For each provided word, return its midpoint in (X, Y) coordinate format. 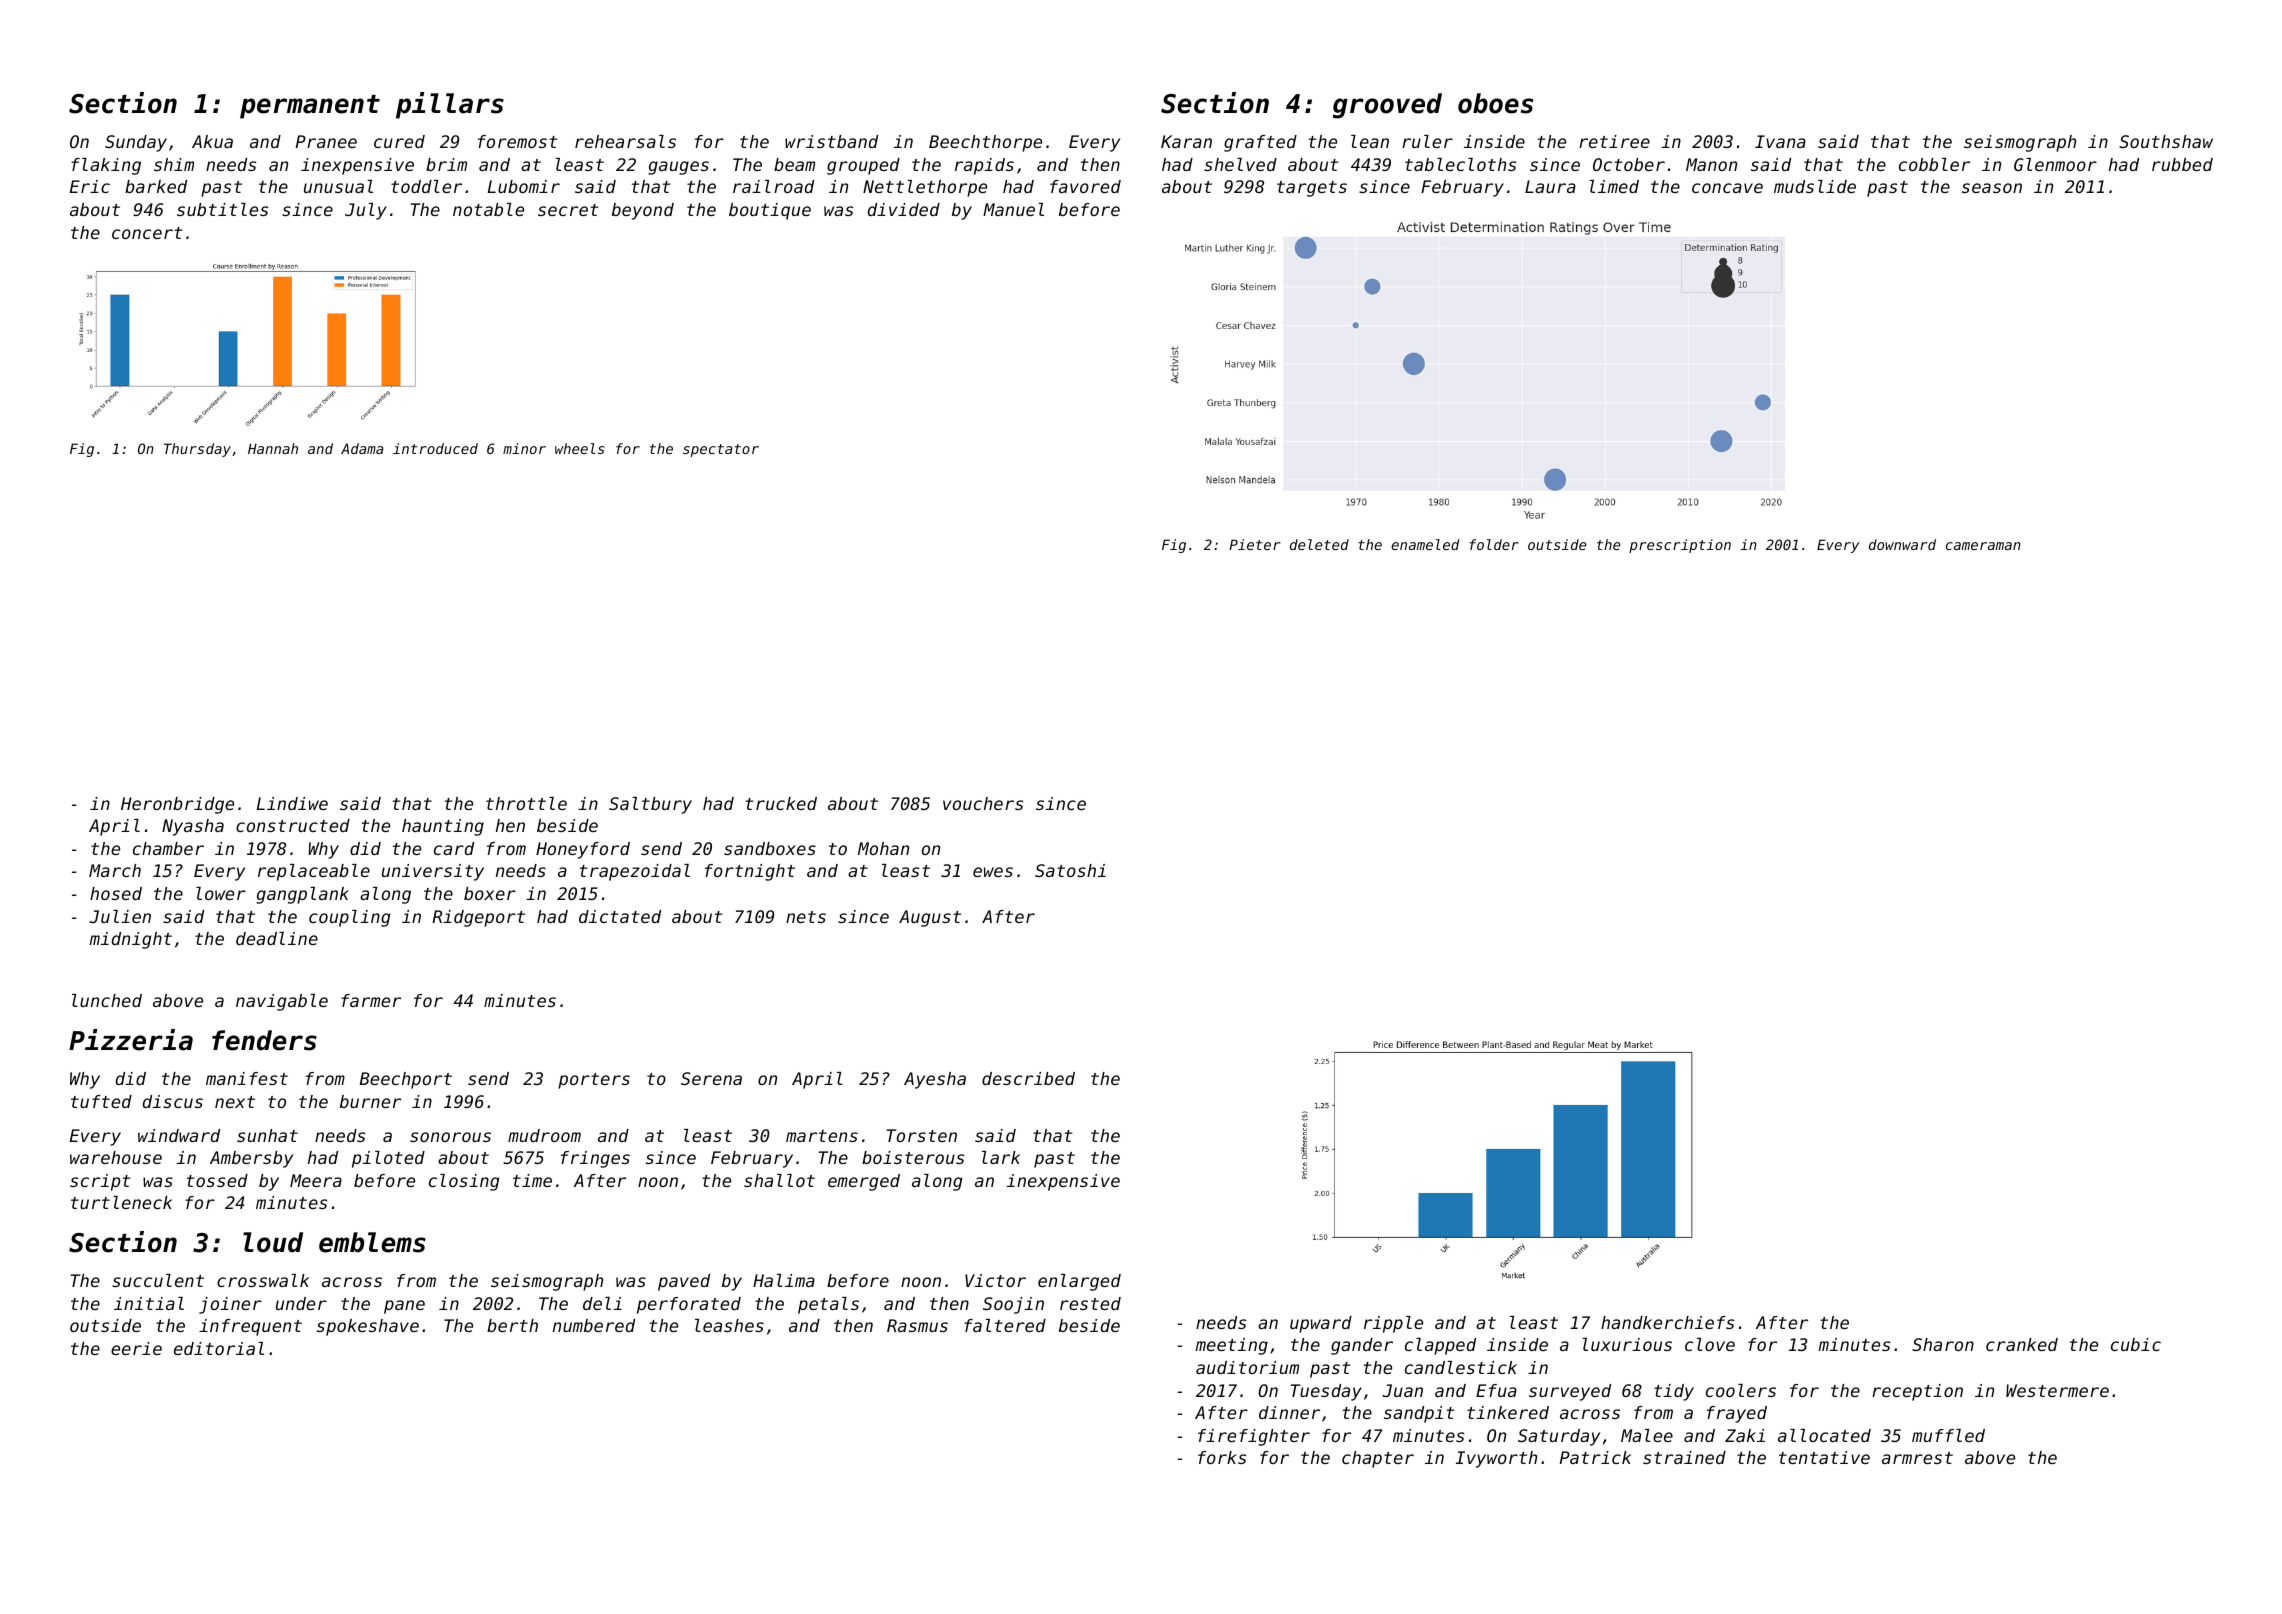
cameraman (1983, 546)
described (1028, 1078)
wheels (579, 448)
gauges (678, 168)
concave (1727, 188)
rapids (984, 166)
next (235, 1102)
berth (512, 1325)
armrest (1917, 1458)
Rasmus (917, 1325)
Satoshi (1070, 870)
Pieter (1254, 544)
